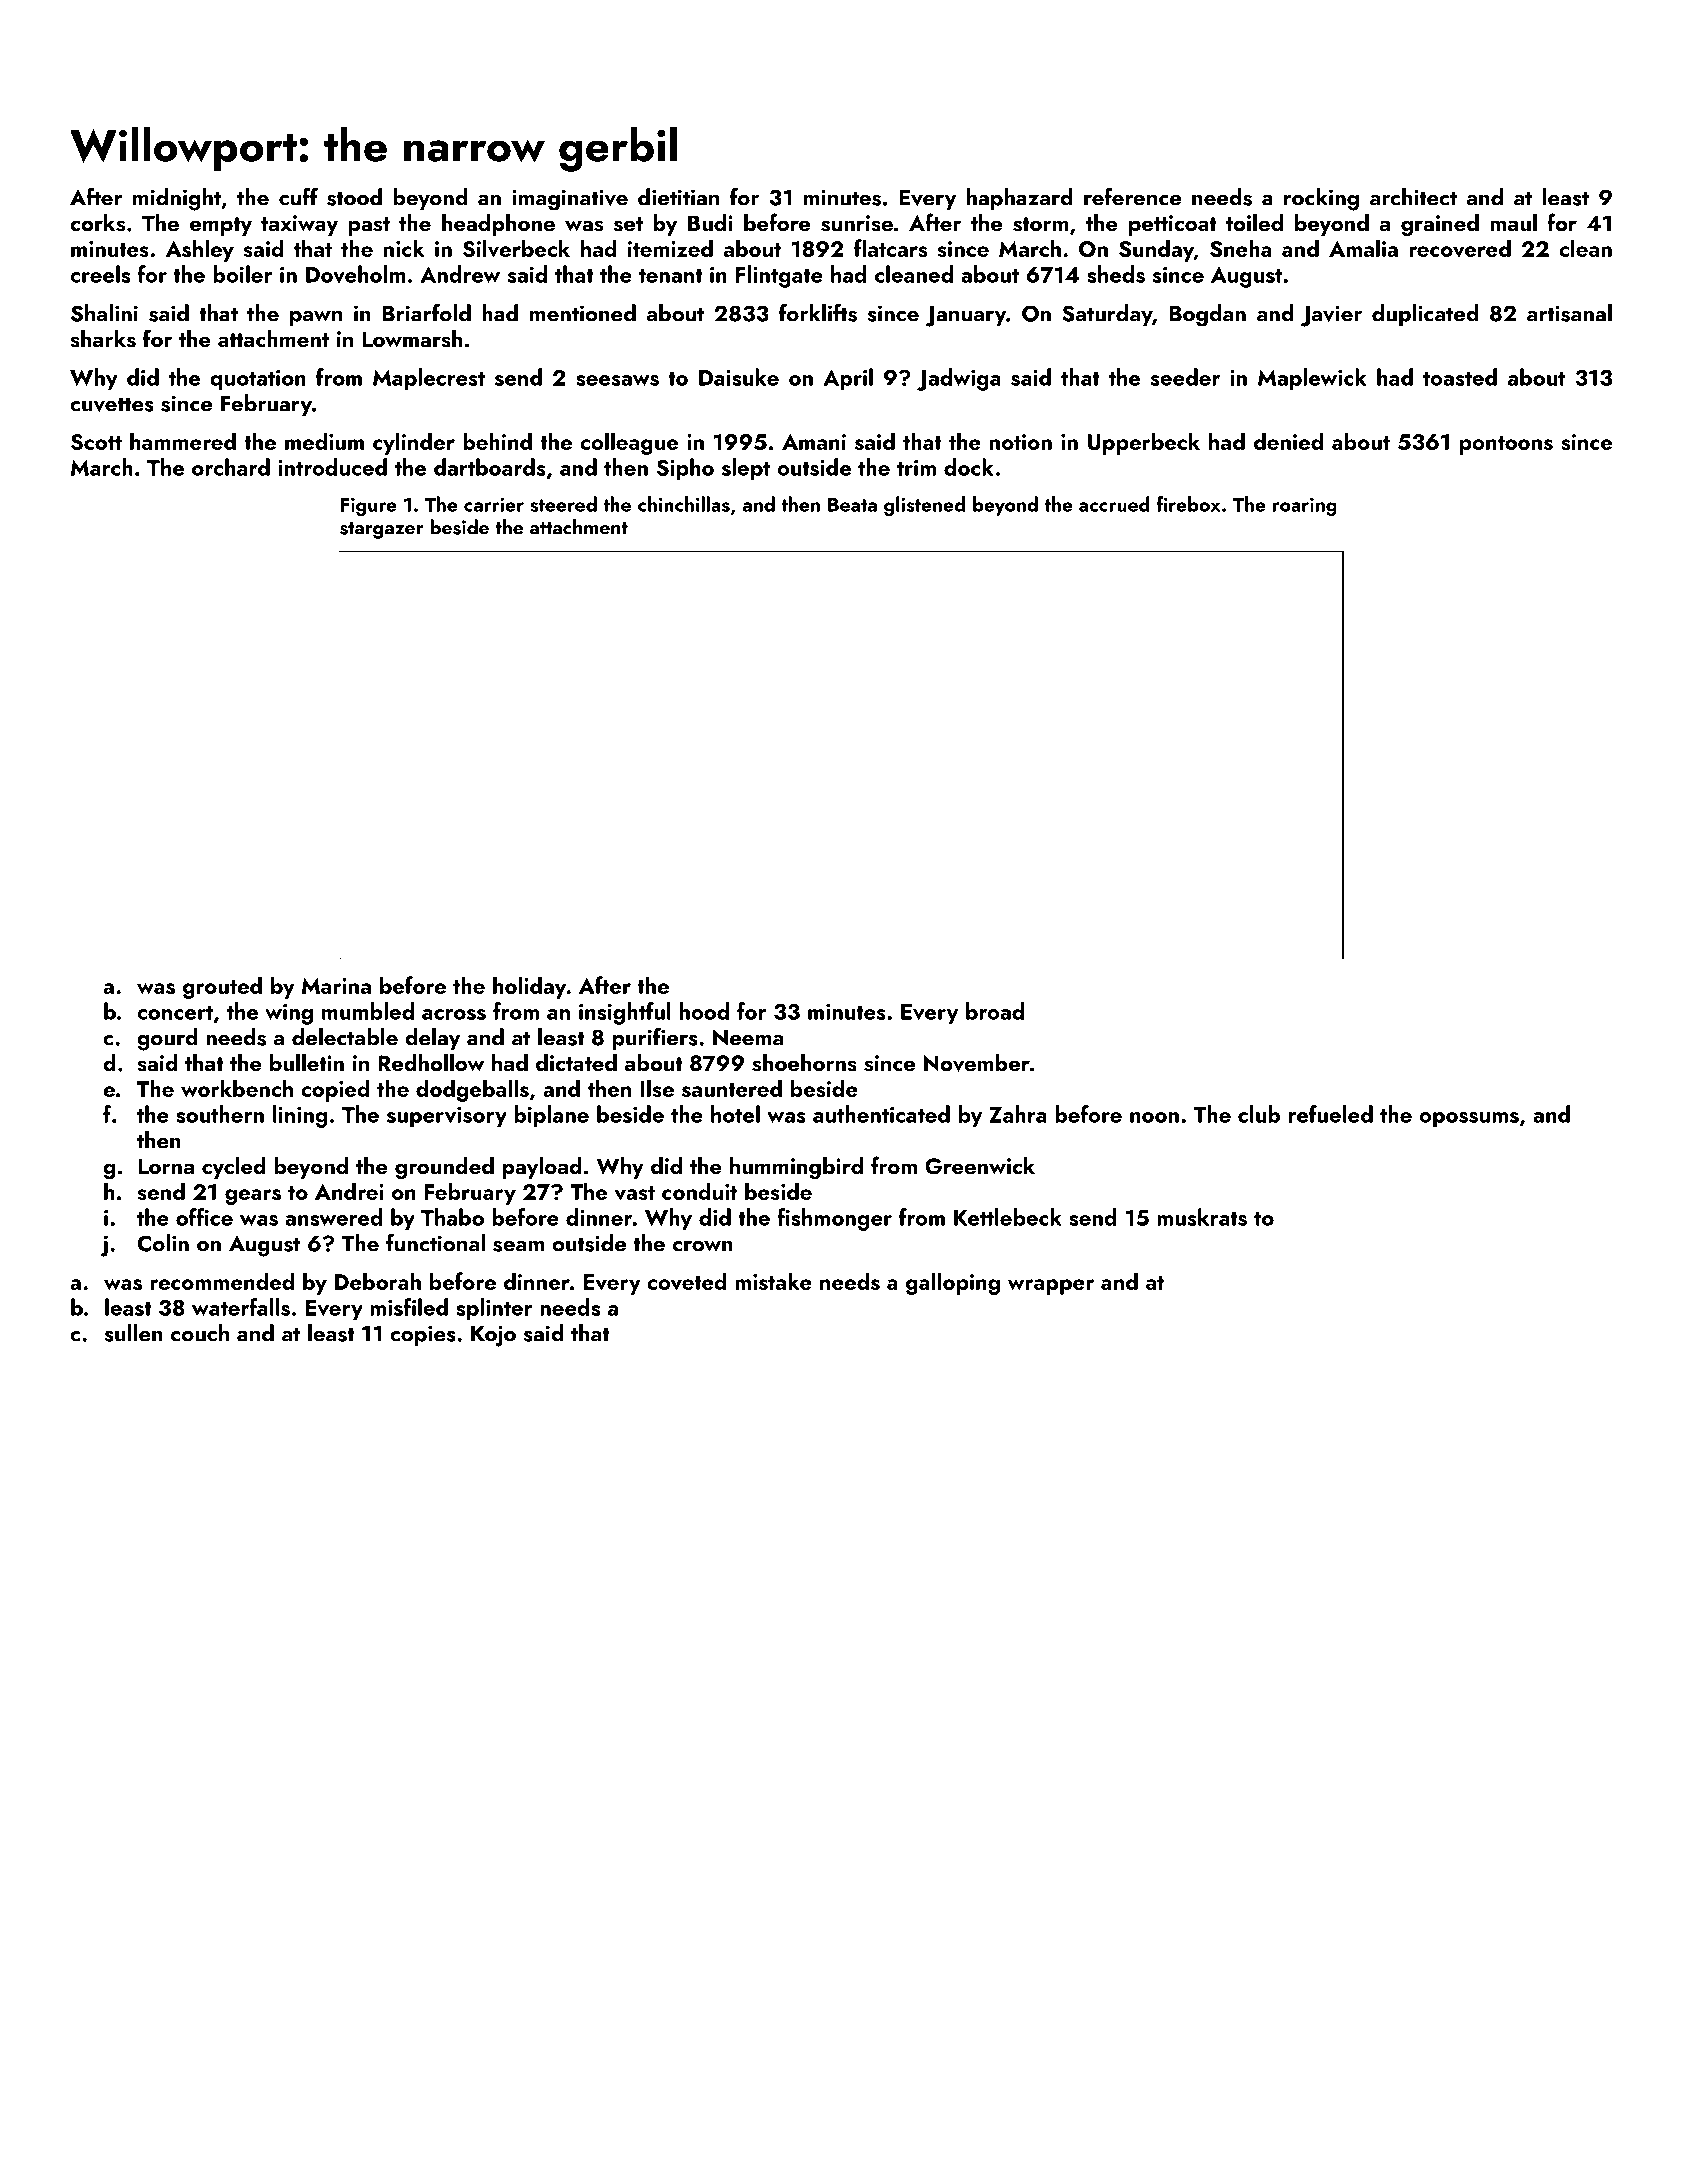 This image has height=2178, width=1683. Describe the element at coordinates (1305, 506) in the image. I see `roaring` at that location.
